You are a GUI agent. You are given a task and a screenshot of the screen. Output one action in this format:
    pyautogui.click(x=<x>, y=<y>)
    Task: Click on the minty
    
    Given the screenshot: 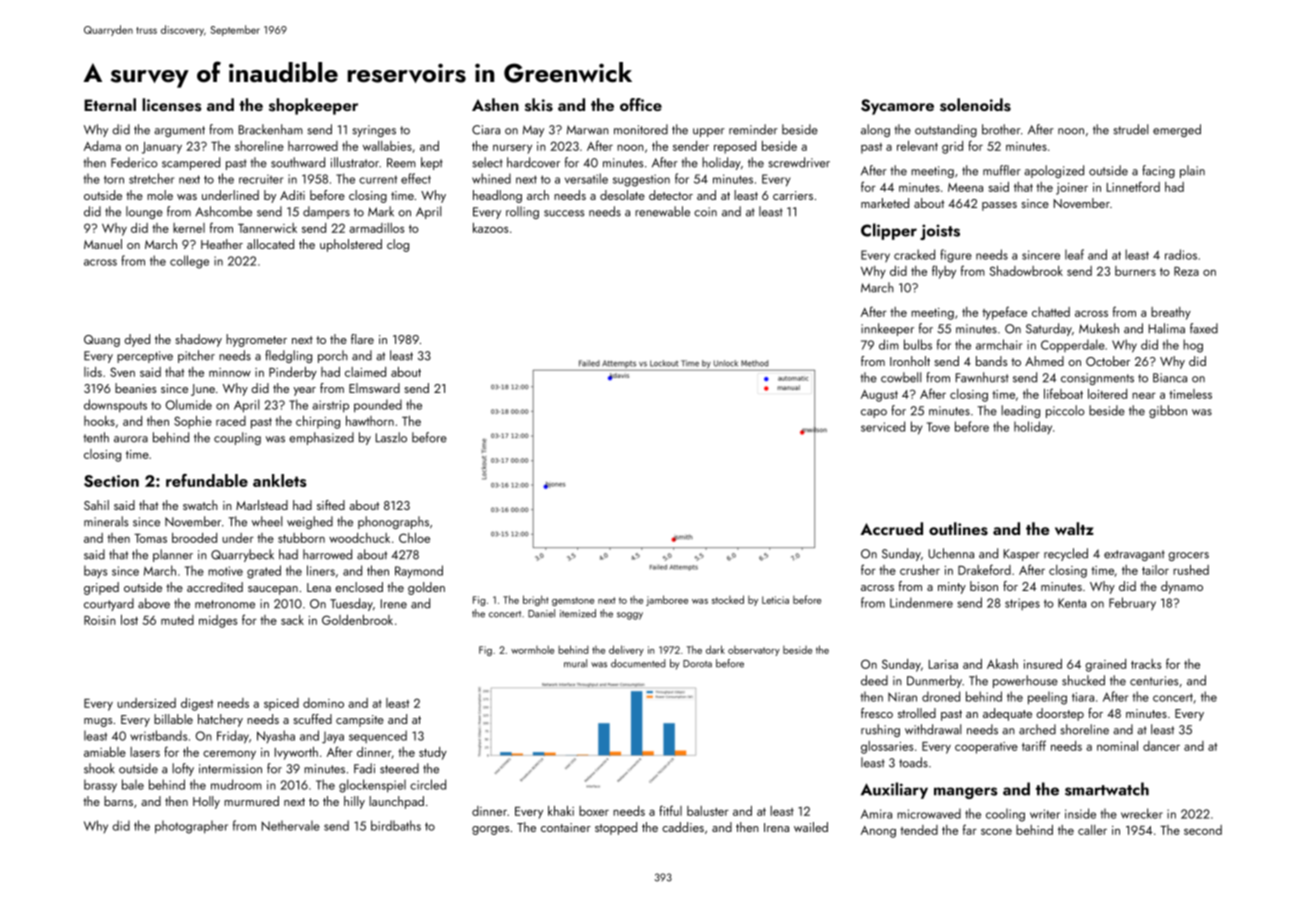 What is the action you would take?
    pyautogui.click(x=952, y=588)
